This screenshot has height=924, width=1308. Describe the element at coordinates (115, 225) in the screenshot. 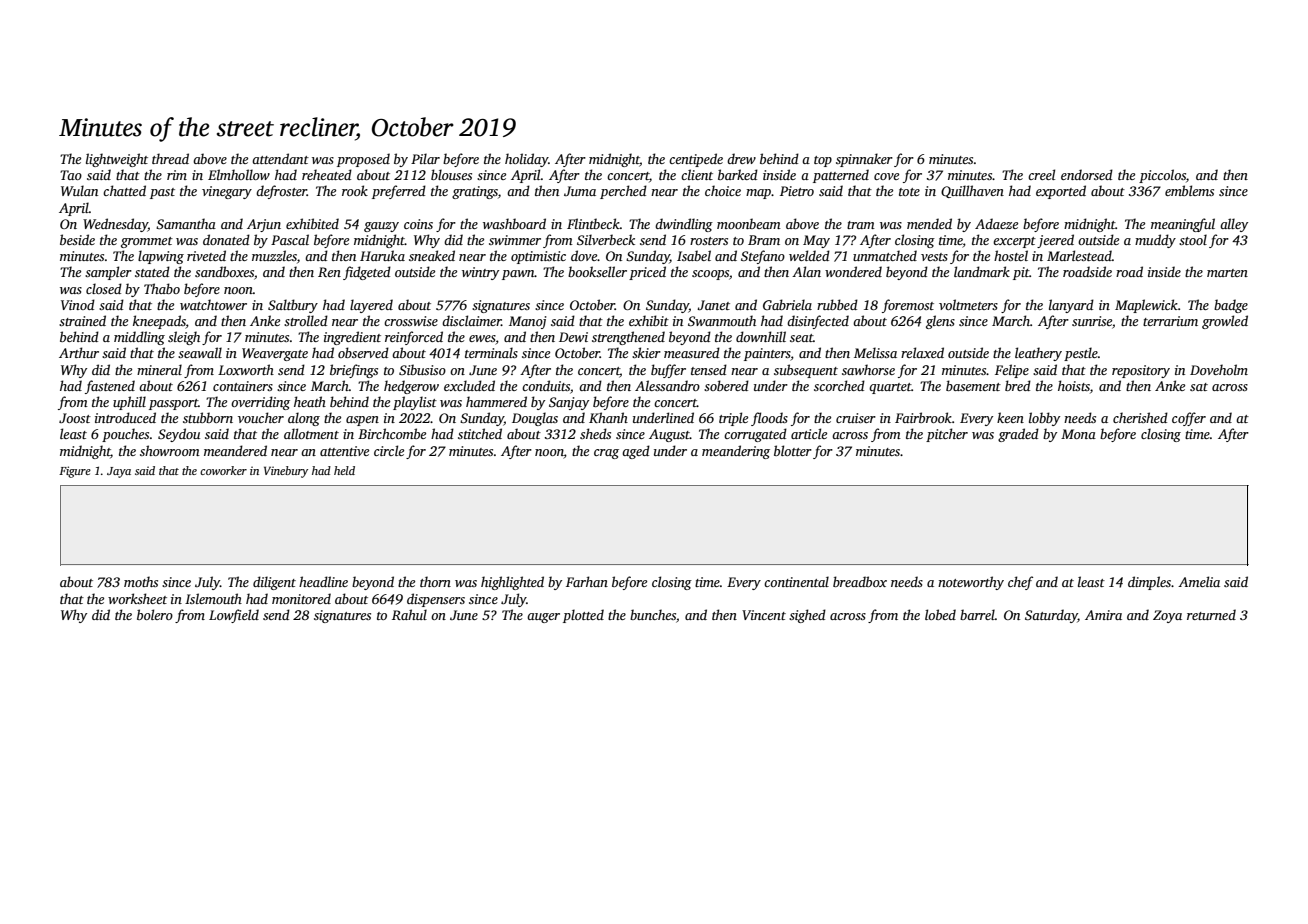

I see `Wednesday` at that location.
